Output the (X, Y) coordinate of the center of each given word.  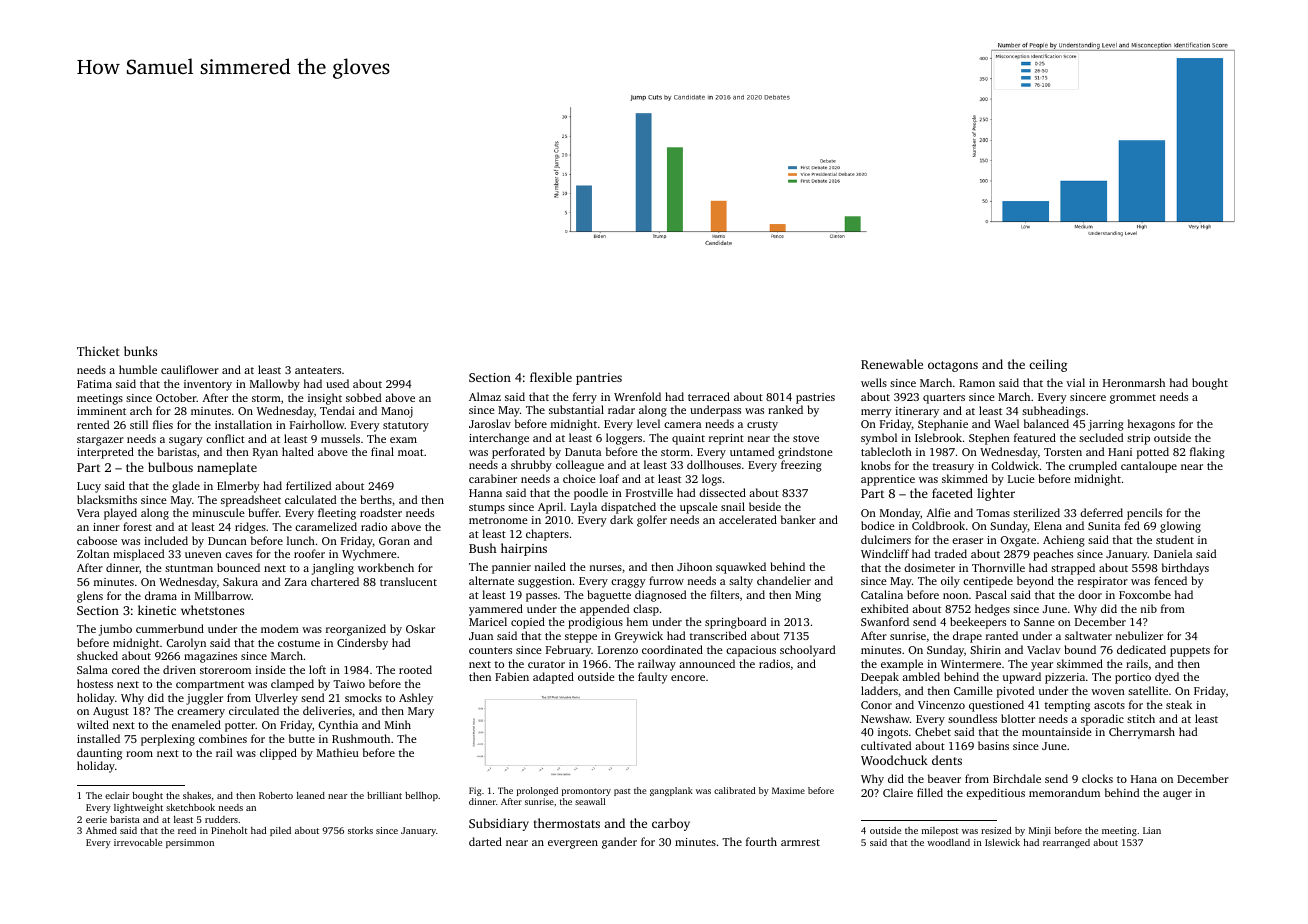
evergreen (573, 844)
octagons (953, 366)
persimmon (190, 843)
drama (161, 595)
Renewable (892, 364)
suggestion (545, 582)
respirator (1103, 582)
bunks (140, 351)
